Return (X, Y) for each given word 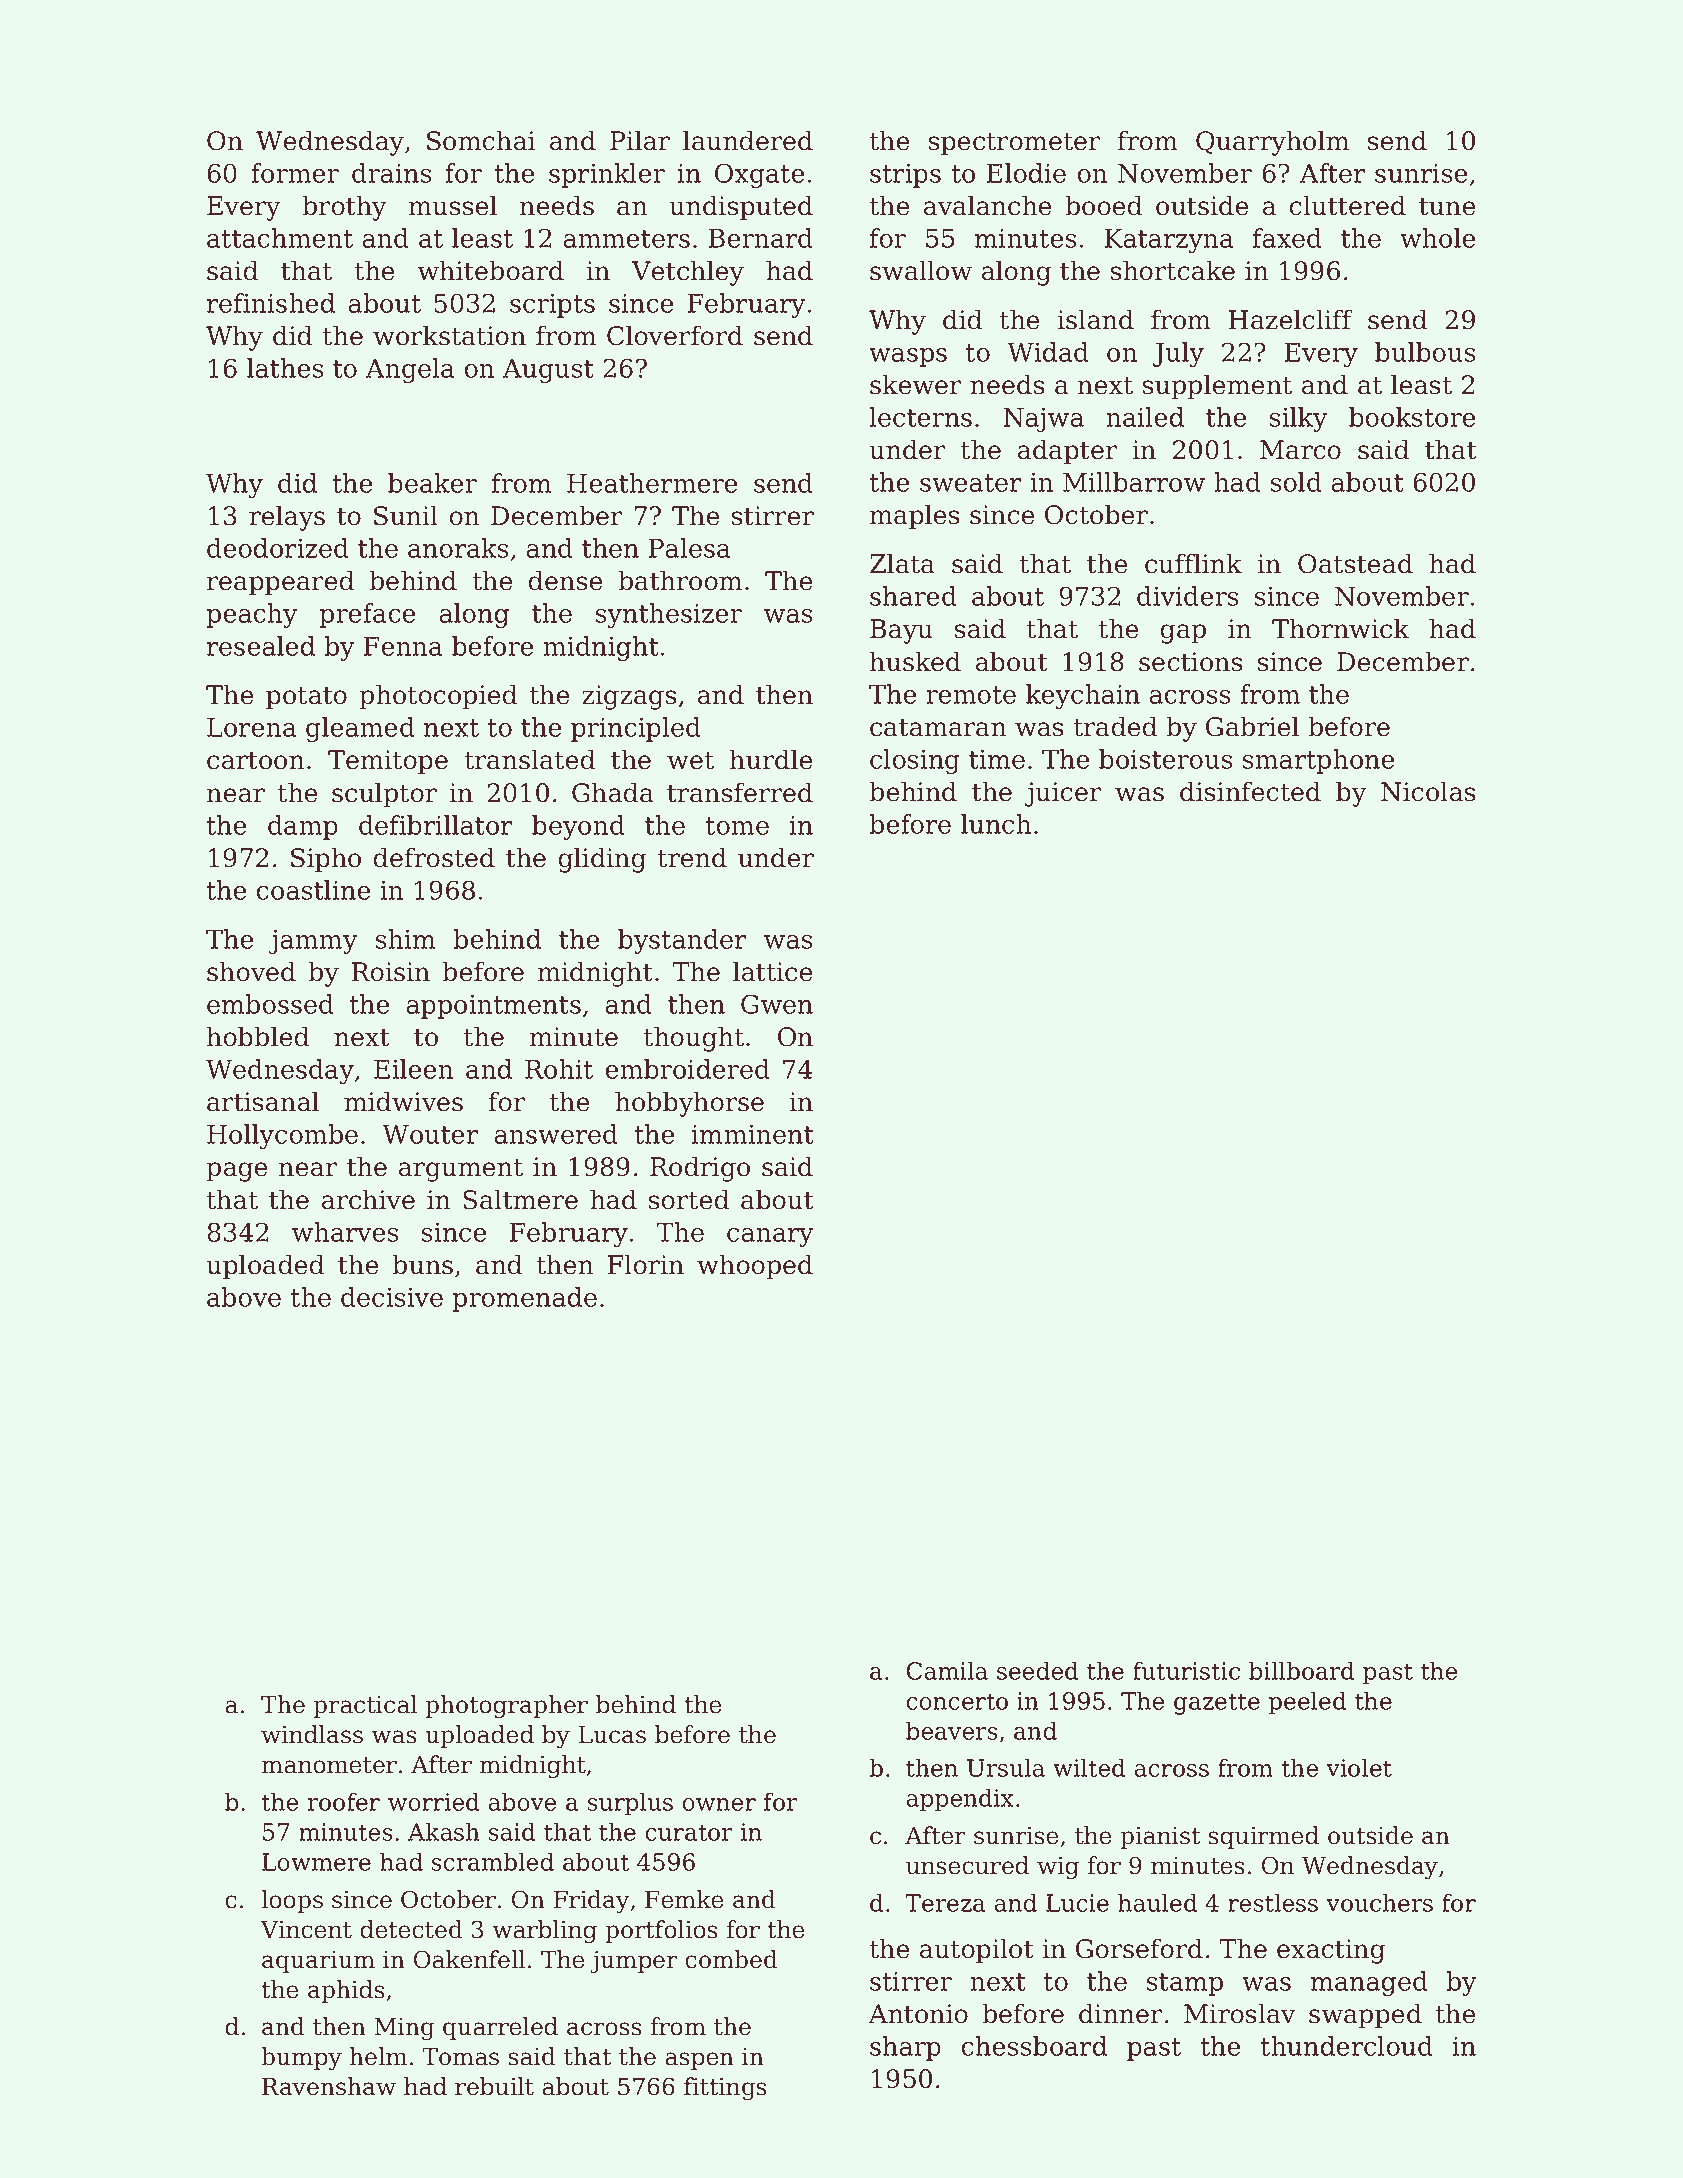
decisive (392, 1297)
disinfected (1250, 791)
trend (692, 857)
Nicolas (1428, 791)
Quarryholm (1272, 143)
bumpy (301, 2058)
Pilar (640, 140)
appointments (494, 1007)
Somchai (481, 140)
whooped (755, 1267)
